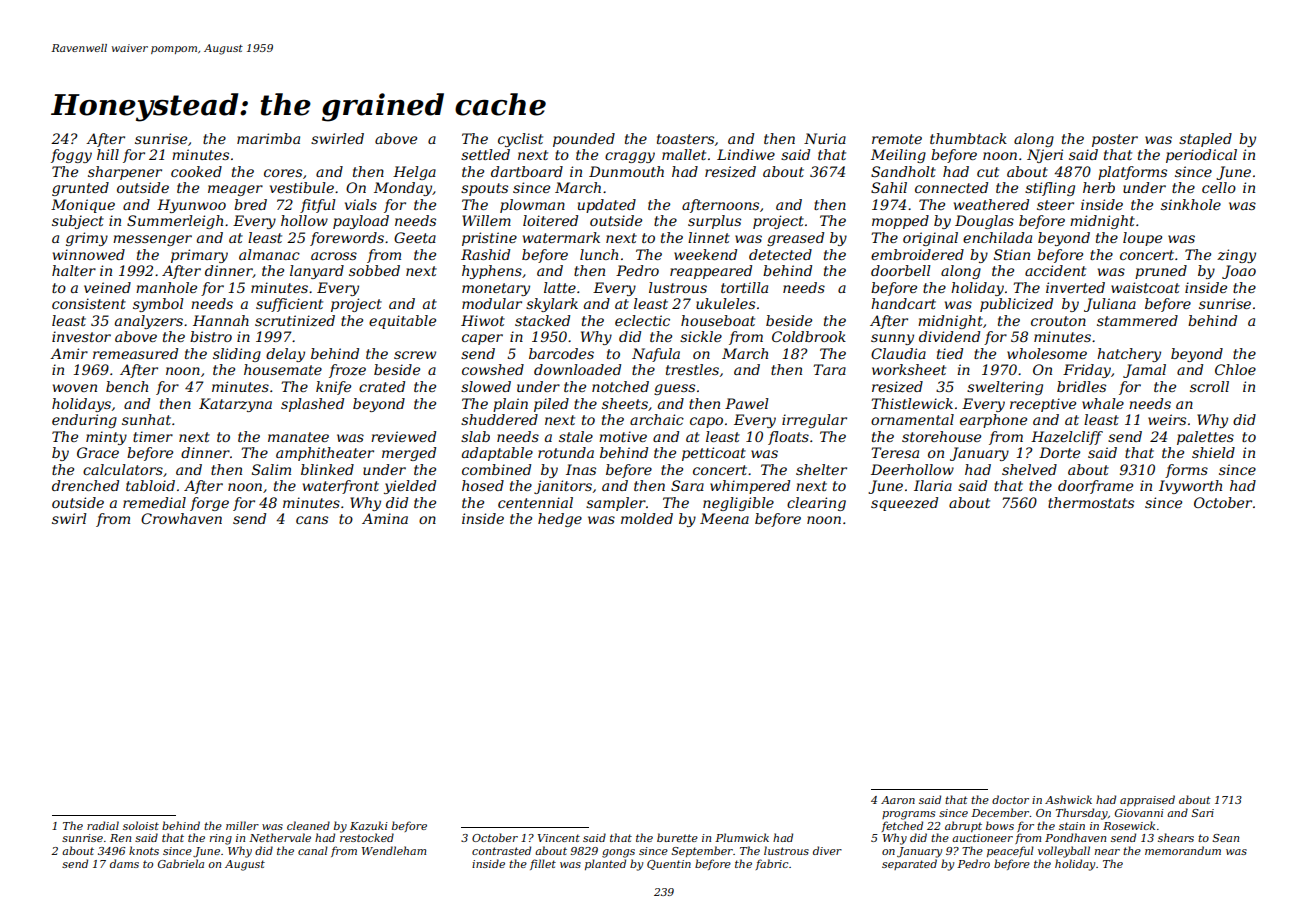 This page has width=1308, height=924. I want to click on radial, so click(103, 825).
